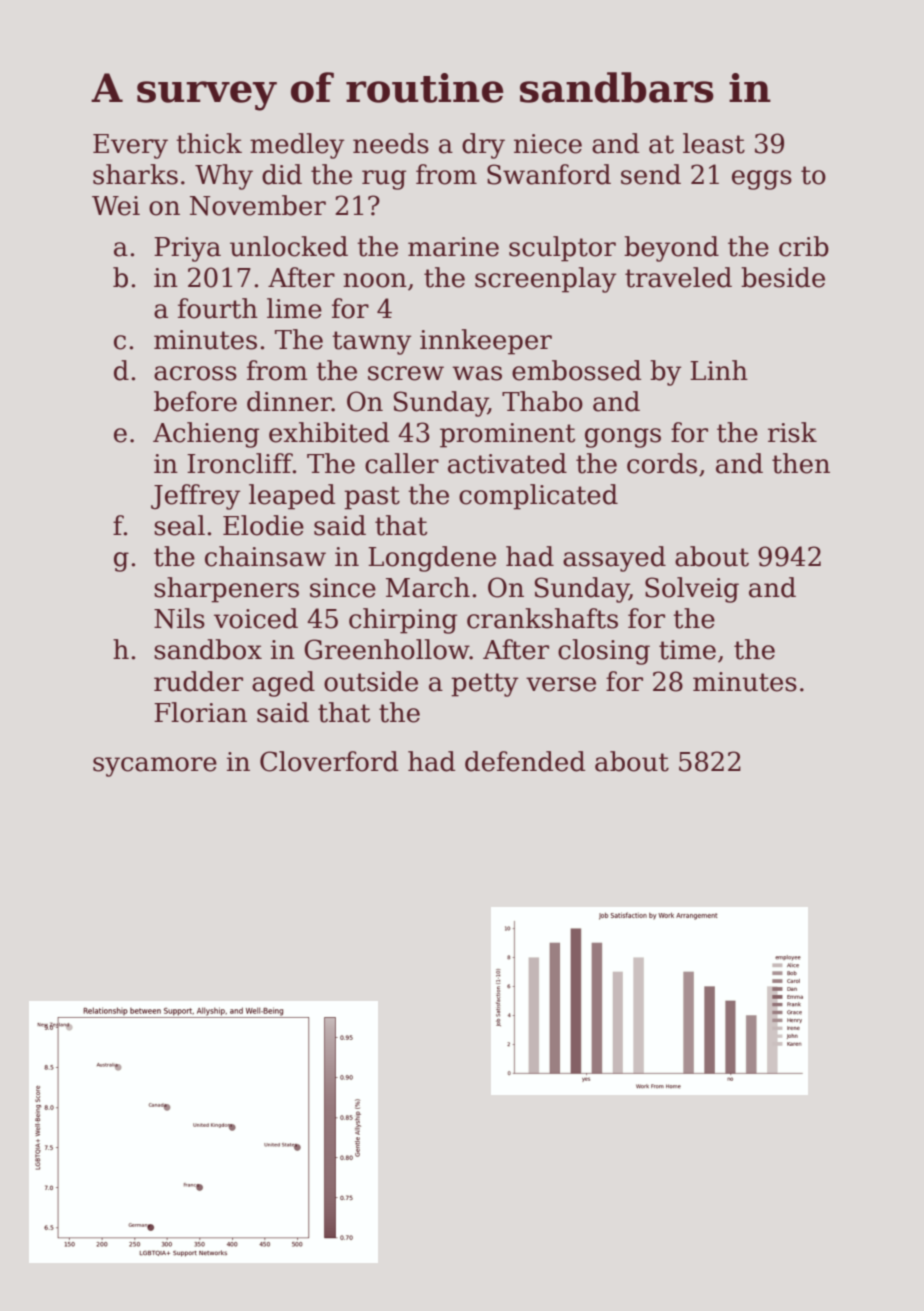  What do you see at coordinates (783, 277) in the screenshot?
I see `beside` at bounding box center [783, 277].
